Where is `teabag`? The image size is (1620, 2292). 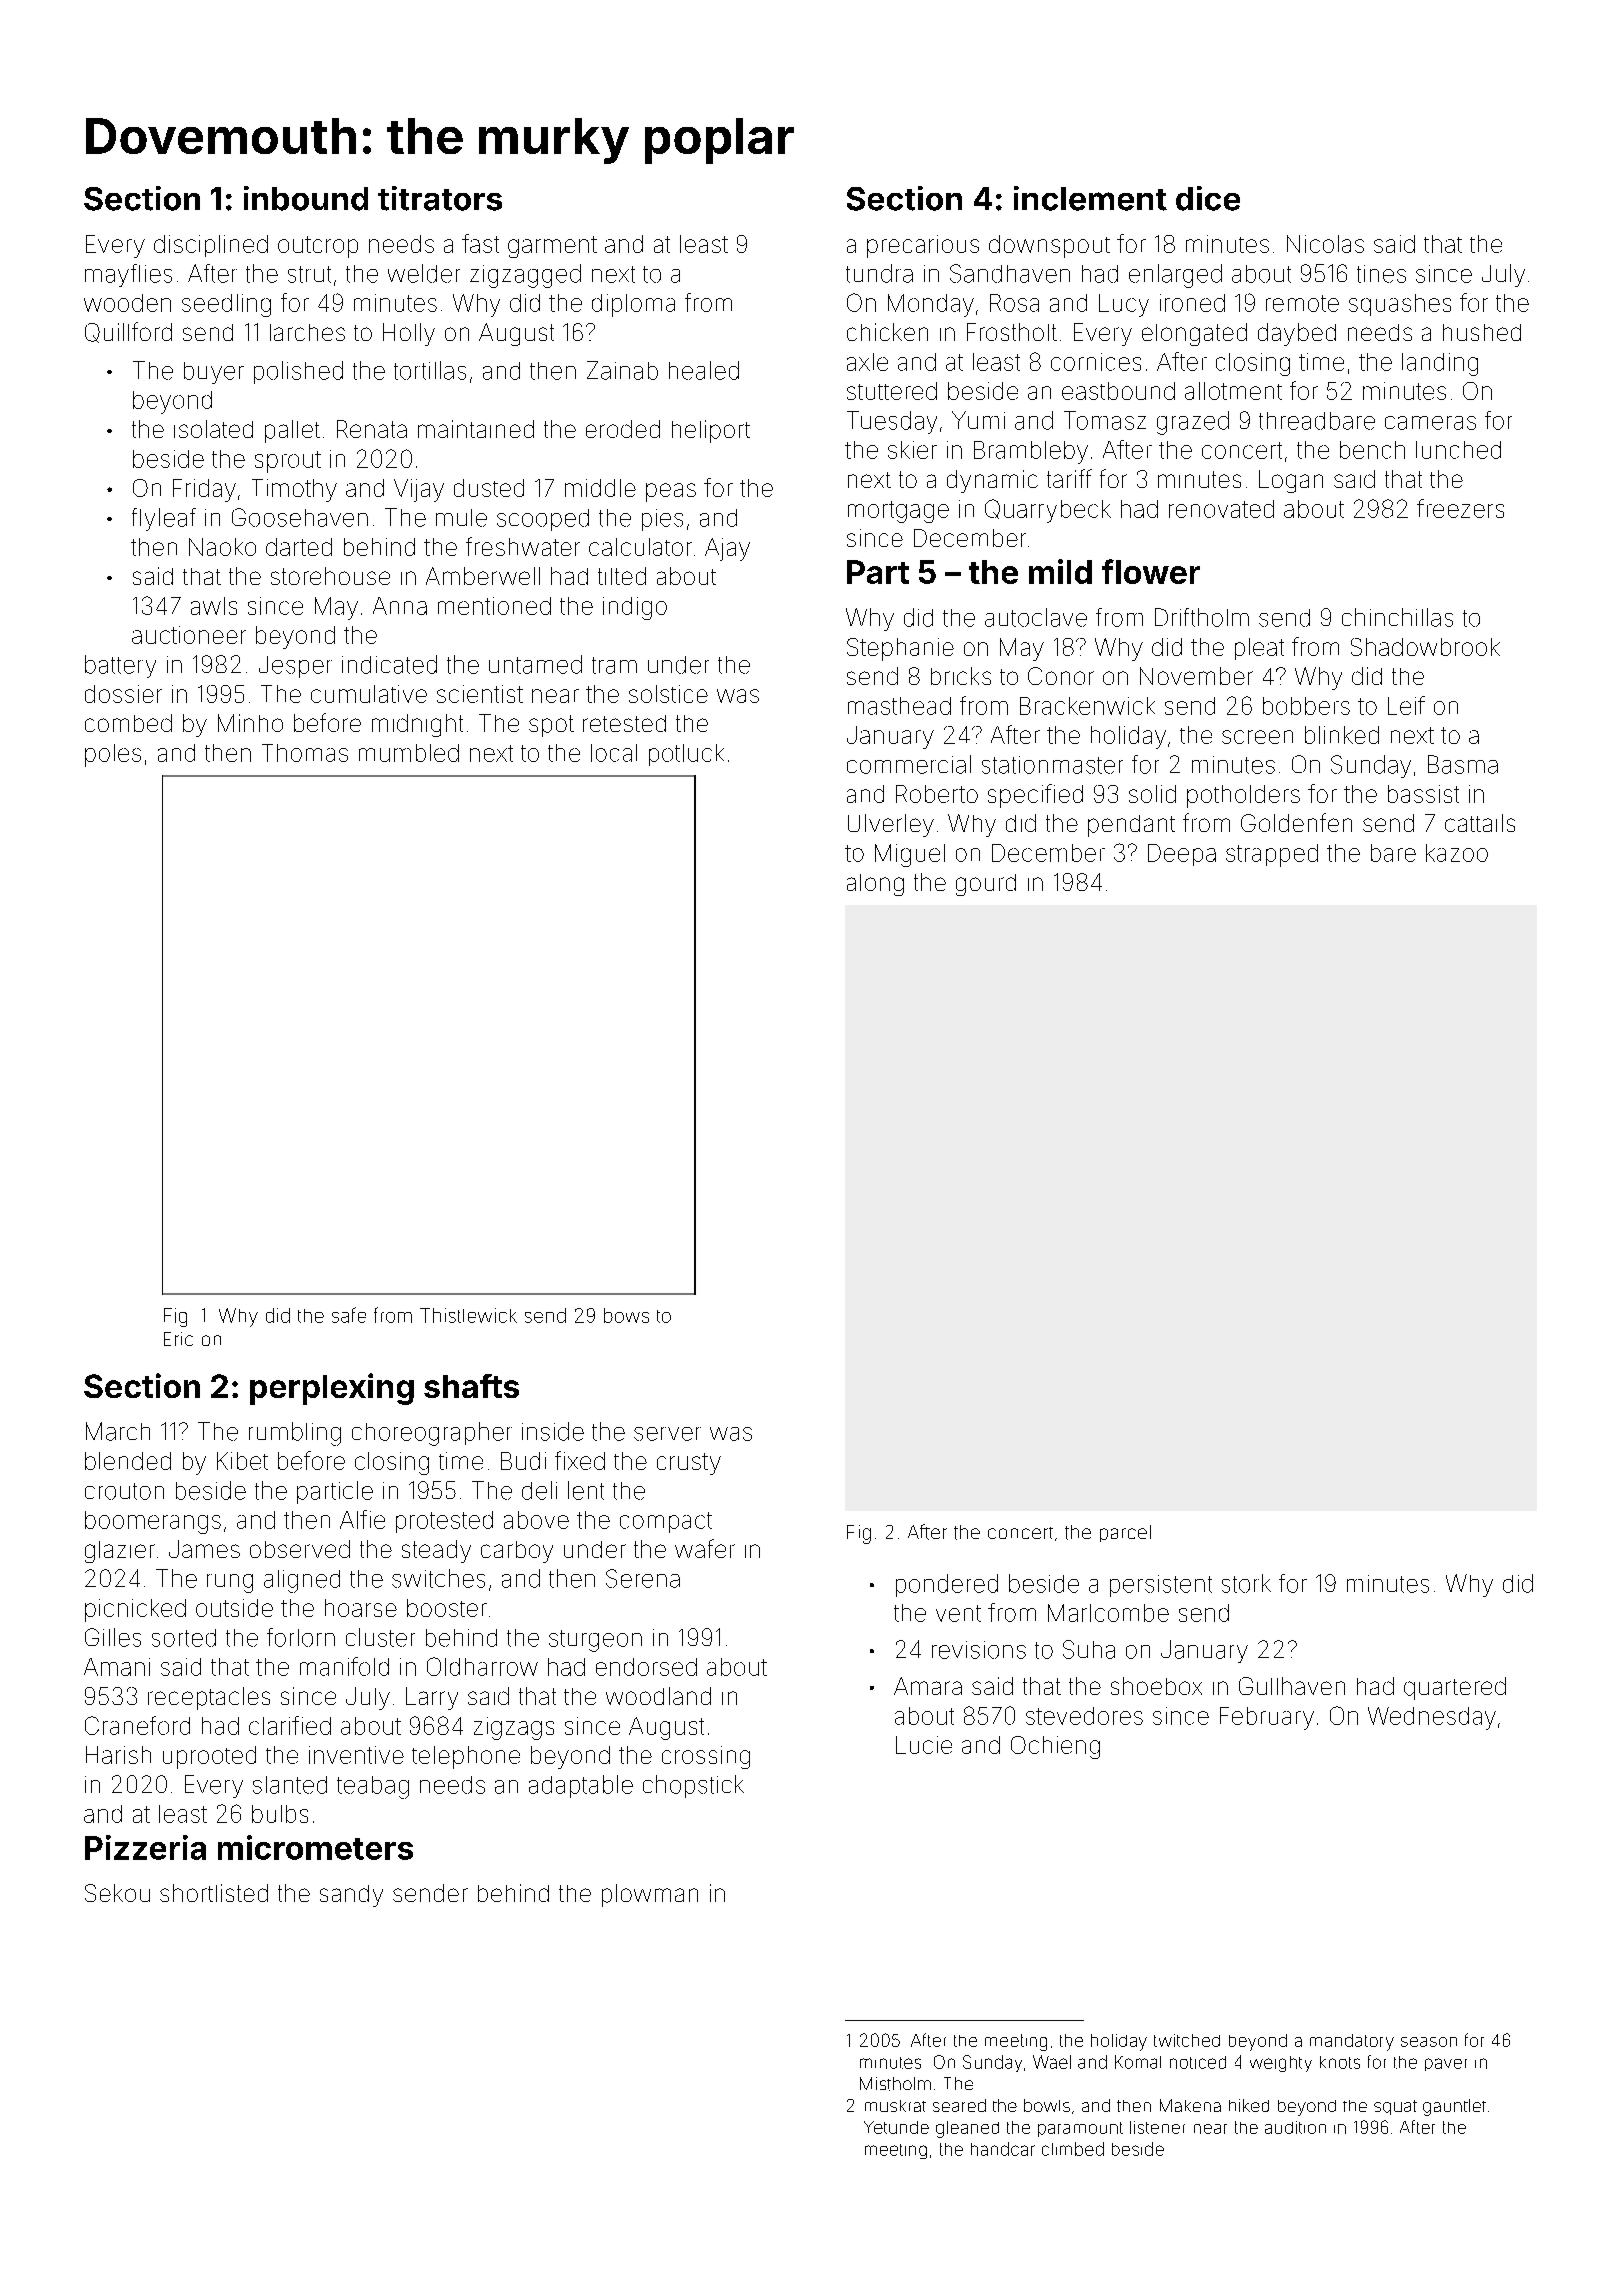
teabag is located at coordinates (373, 1787).
